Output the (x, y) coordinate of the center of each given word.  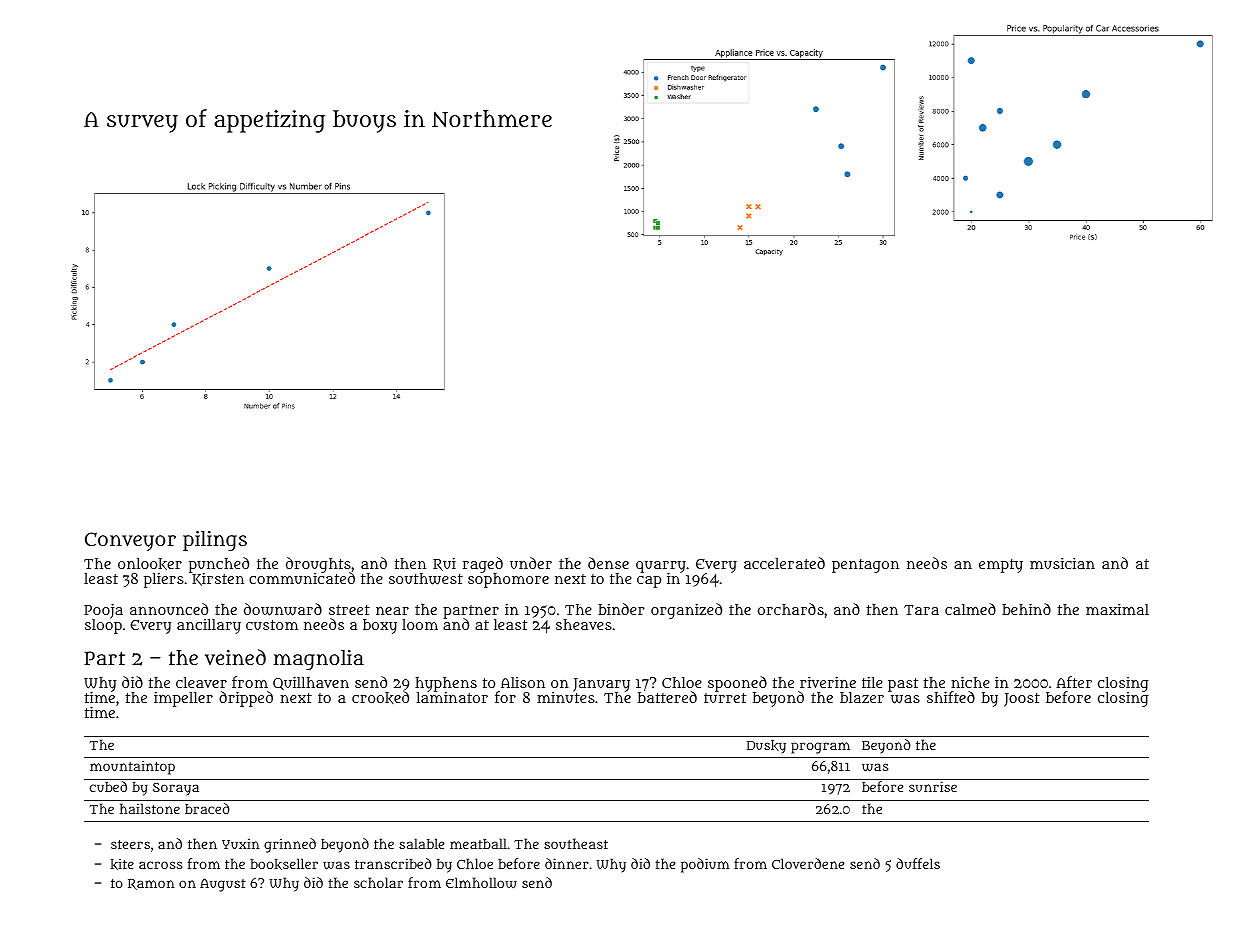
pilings (215, 541)
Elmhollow (481, 883)
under (531, 563)
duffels (918, 863)
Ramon (151, 884)
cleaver (201, 682)
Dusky (766, 747)
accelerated (784, 563)
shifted (951, 697)
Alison (523, 682)
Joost (1022, 700)
